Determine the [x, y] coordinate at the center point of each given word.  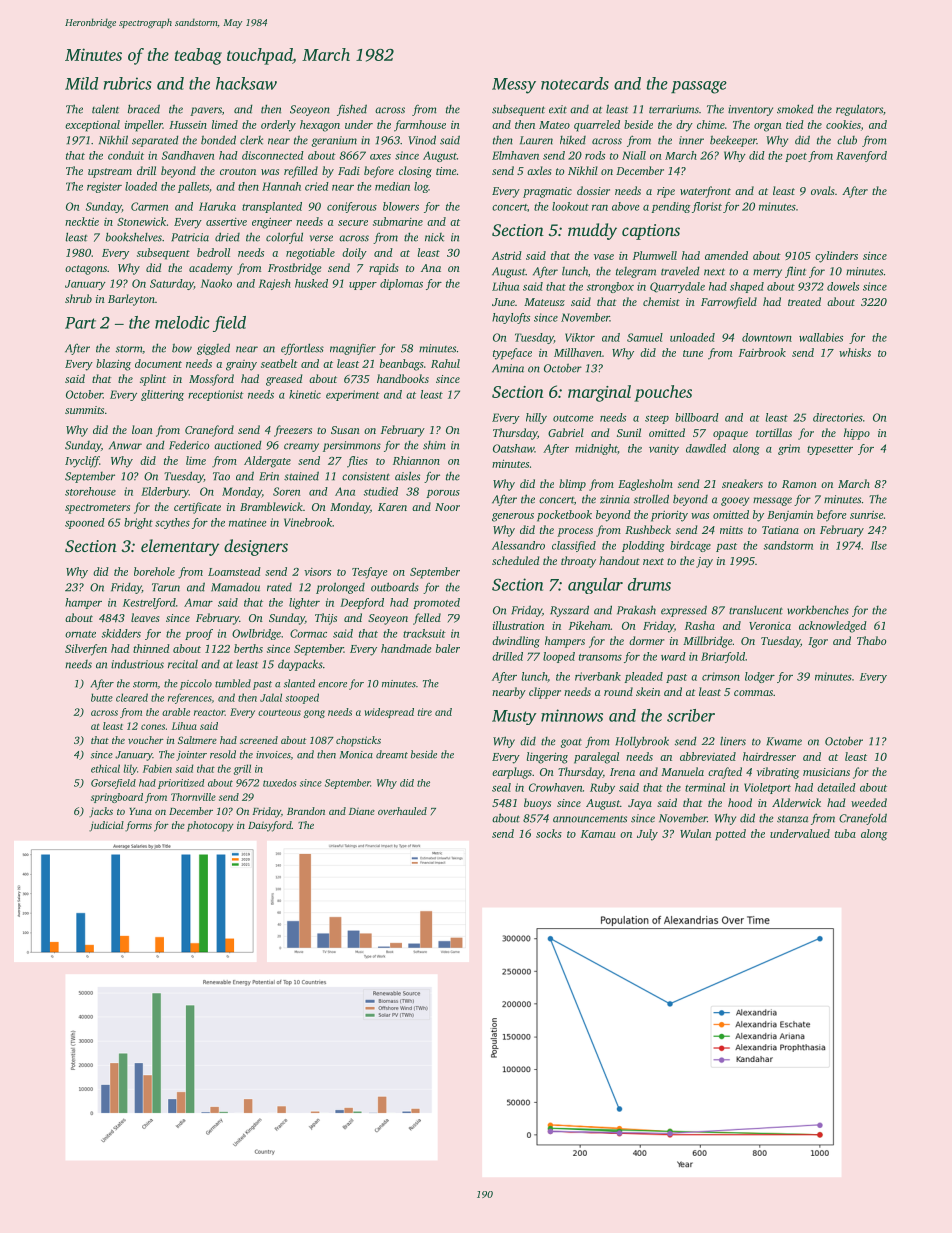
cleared [132, 697]
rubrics [128, 83]
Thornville [193, 797]
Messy [514, 86]
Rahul [445, 363]
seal [501, 787]
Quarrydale [677, 287]
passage [699, 87]
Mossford [211, 380]
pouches [663, 393]
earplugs [512, 773]
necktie [82, 221]
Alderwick [796, 802]
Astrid [507, 255]
